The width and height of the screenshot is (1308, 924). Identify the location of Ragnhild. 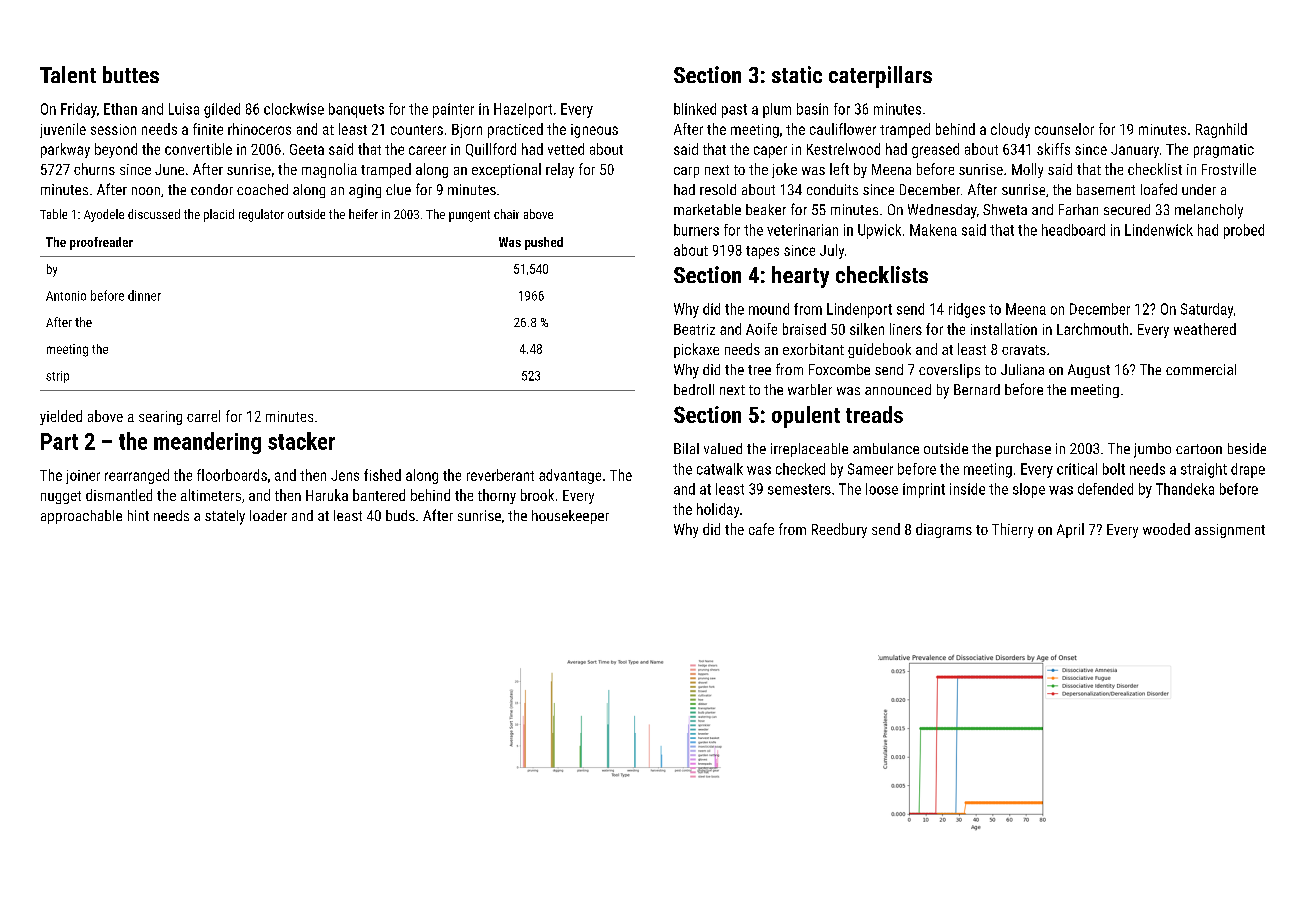
(1221, 130).
